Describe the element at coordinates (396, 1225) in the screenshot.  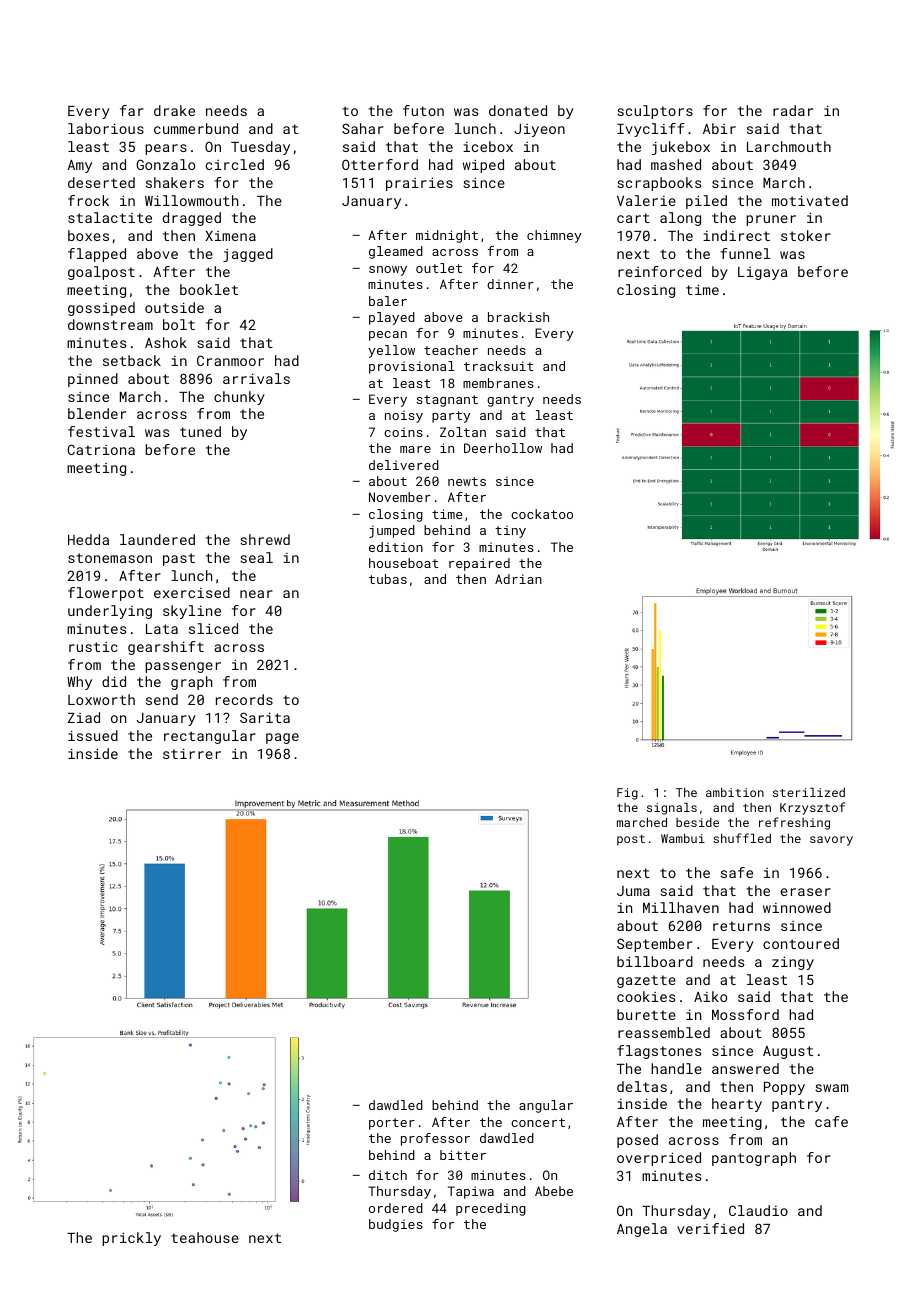
I see `budgies` at that location.
